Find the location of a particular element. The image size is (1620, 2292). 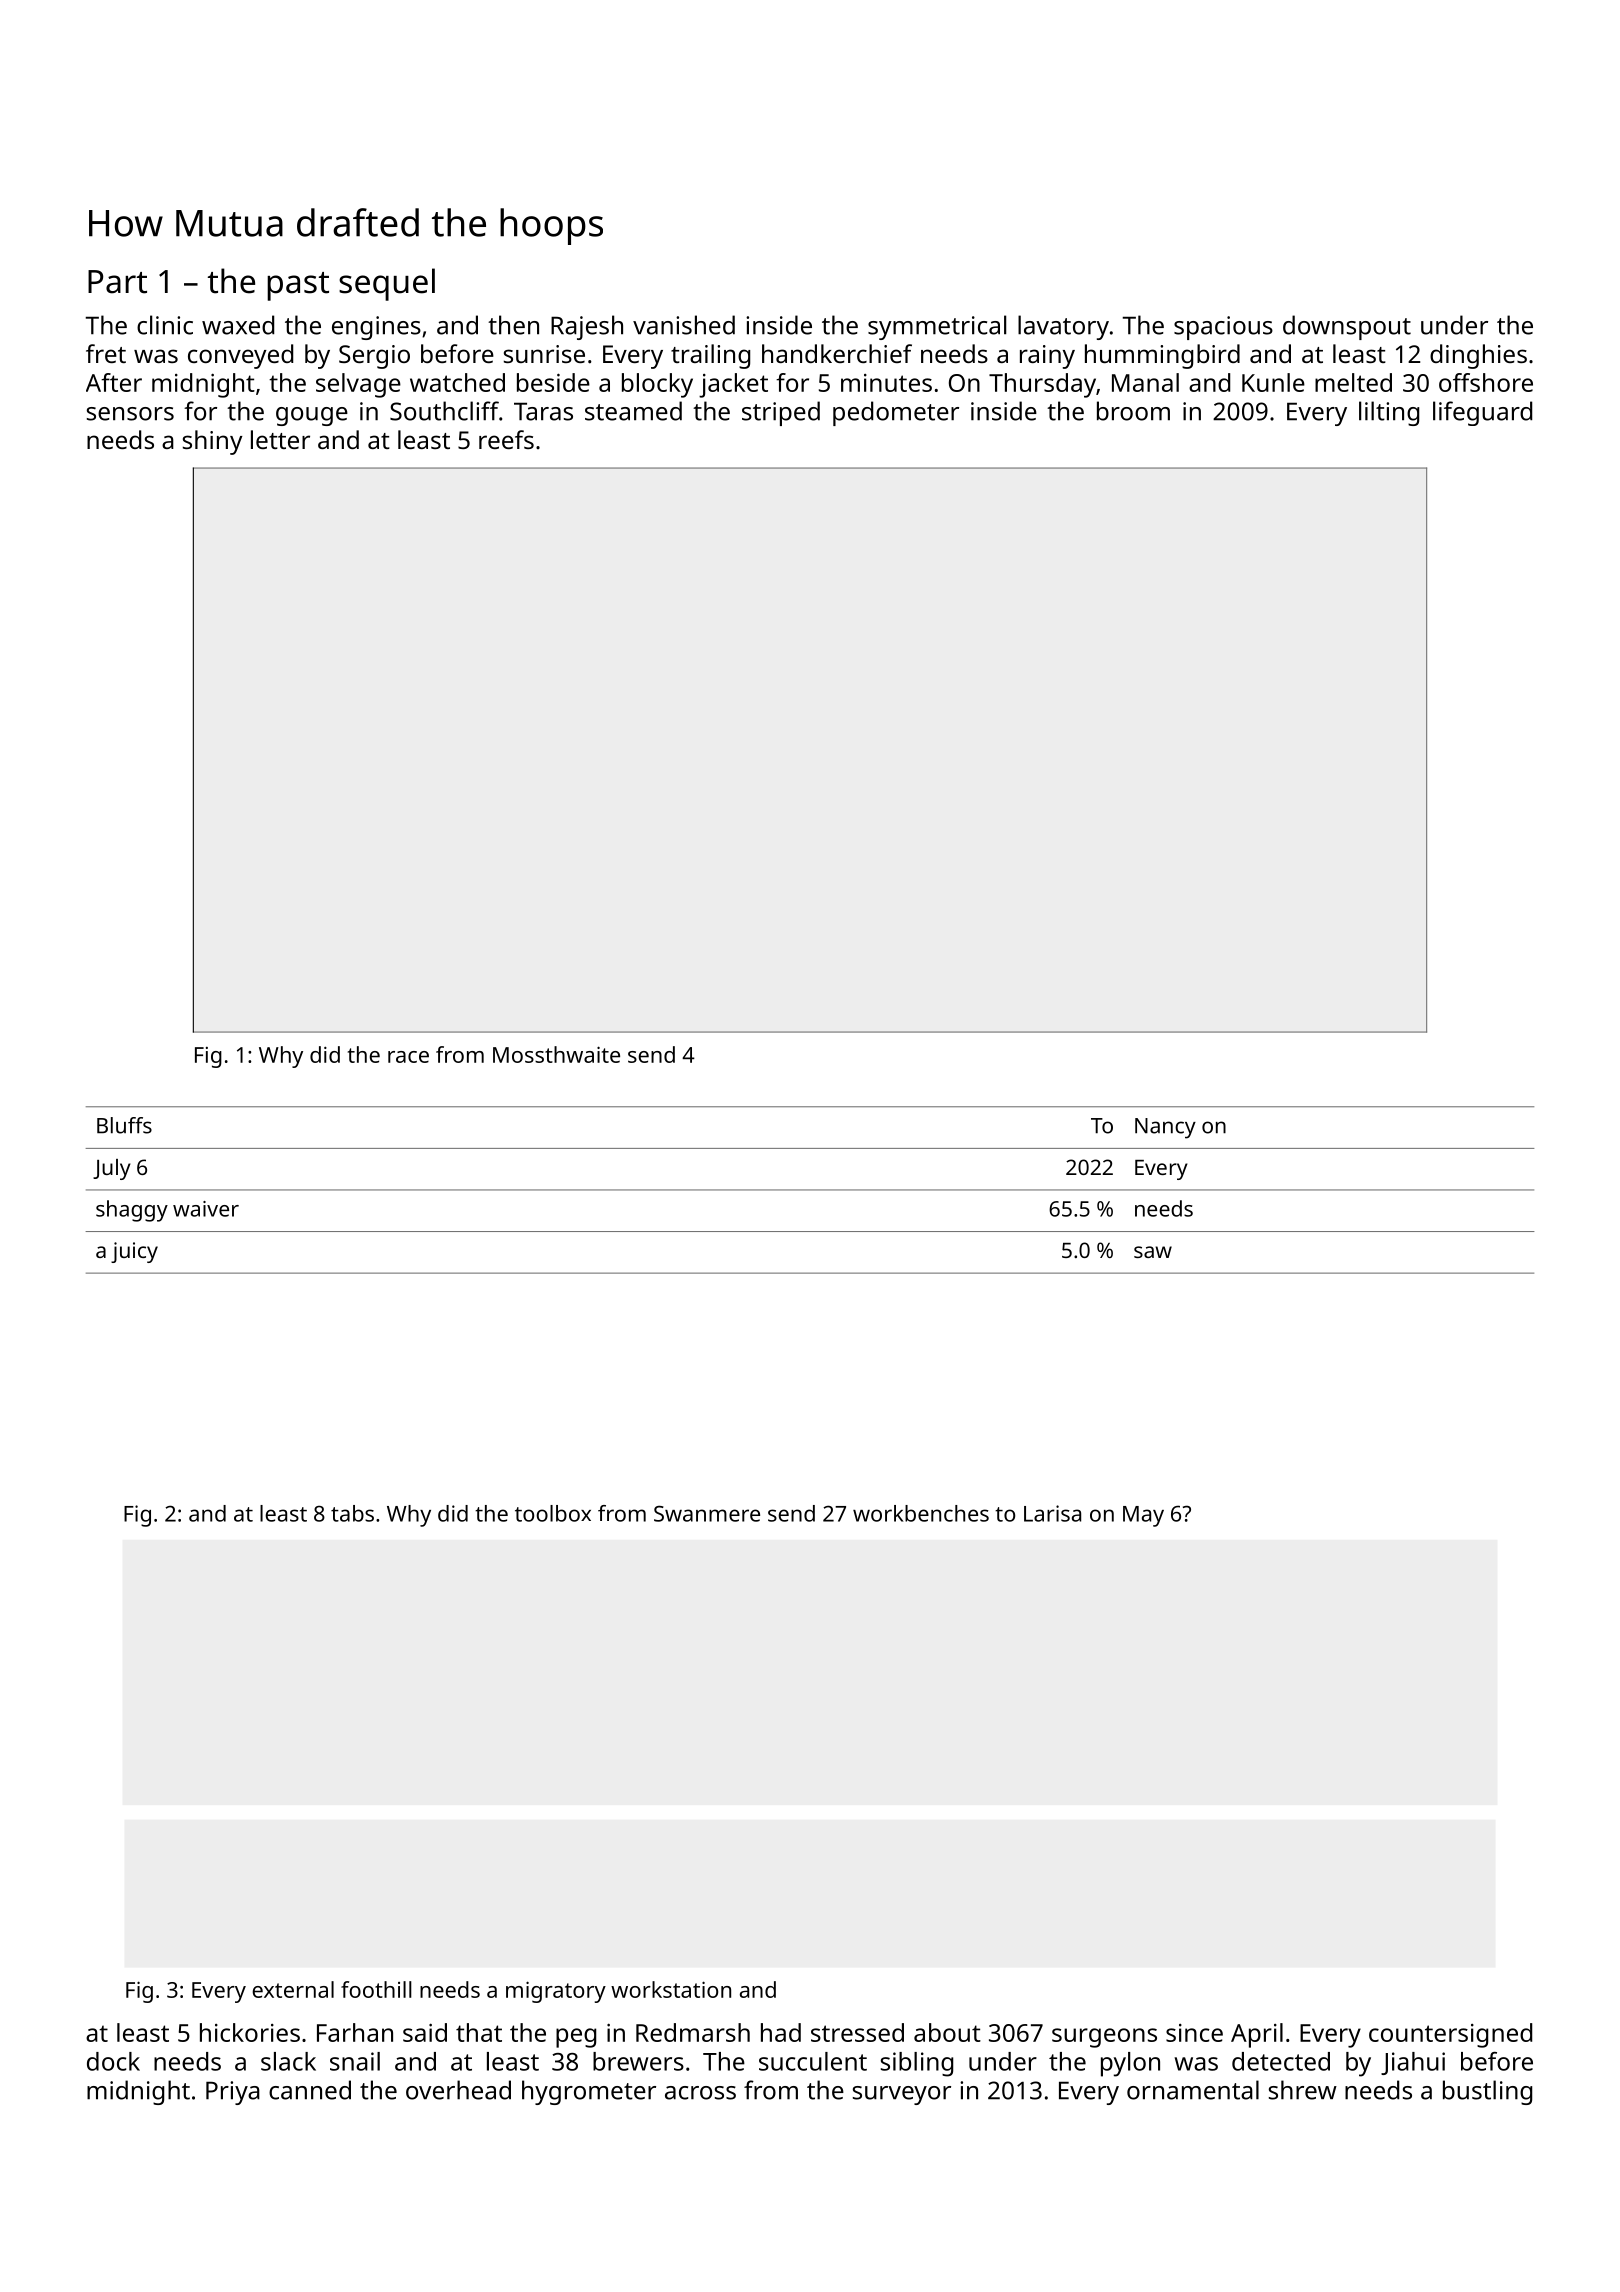

Nancy is located at coordinates (1165, 1128).
